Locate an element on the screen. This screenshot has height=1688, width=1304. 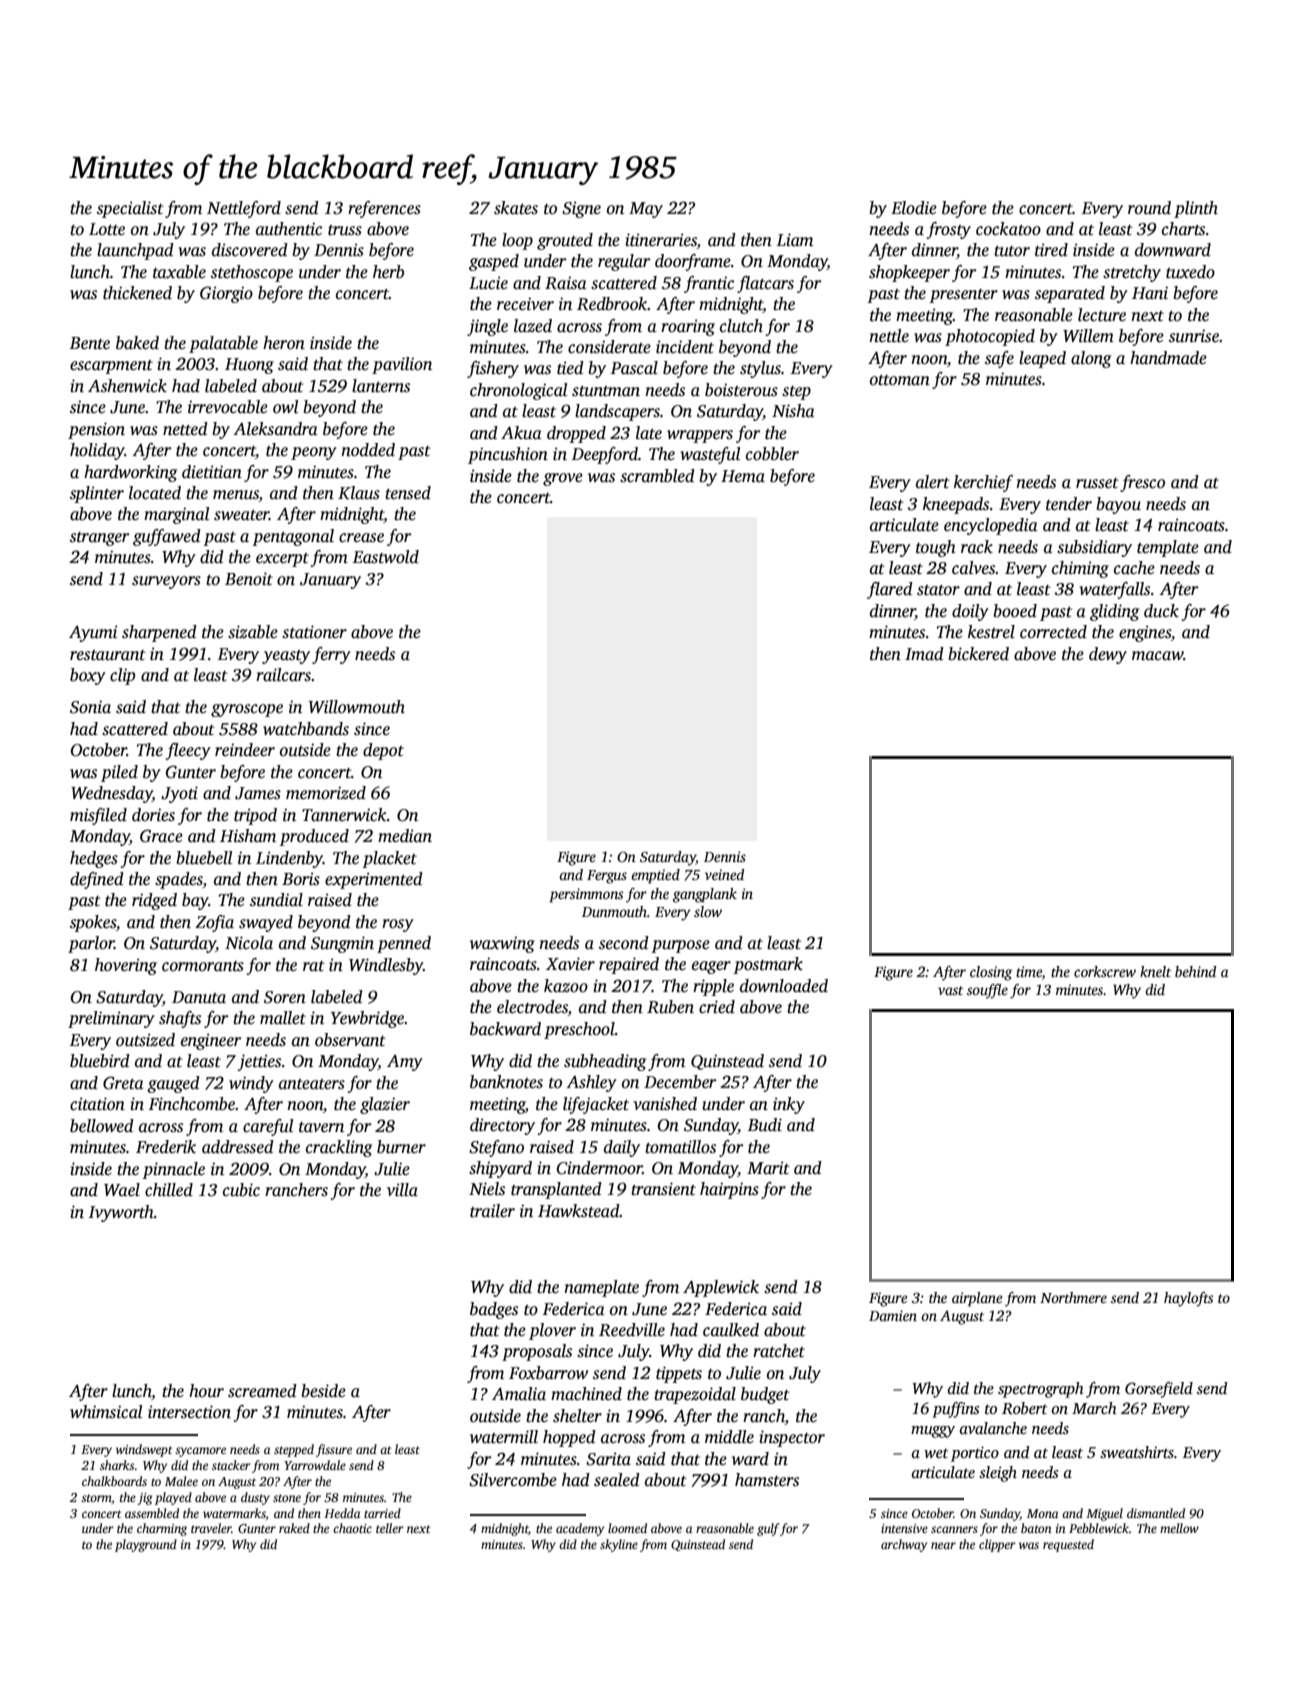
charming is located at coordinates (162, 1529).
